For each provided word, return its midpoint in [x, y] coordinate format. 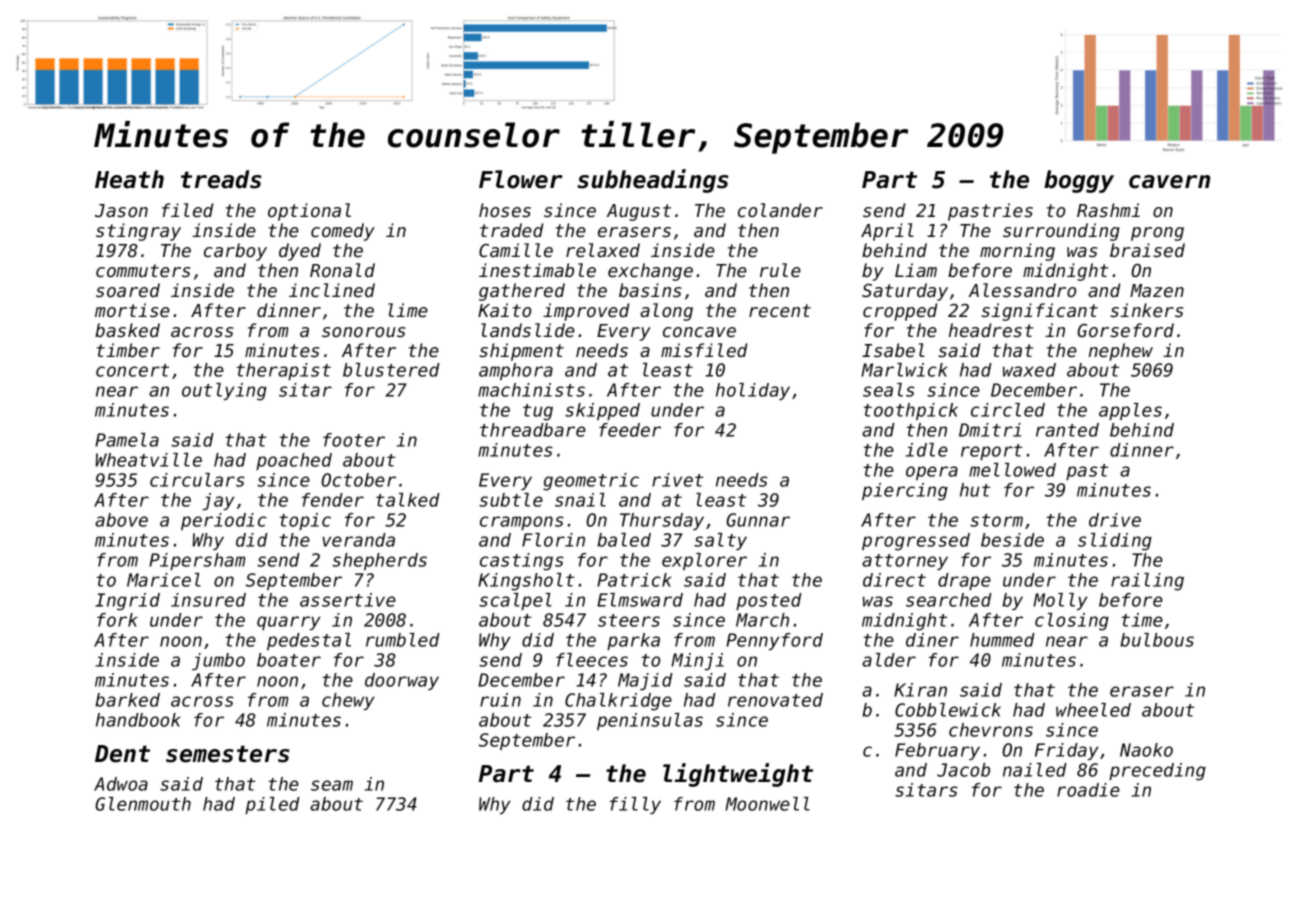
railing [1147, 582]
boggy [1079, 181]
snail [580, 500]
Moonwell [767, 804]
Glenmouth [143, 804]
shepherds [379, 561]
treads [221, 179]
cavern [1169, 182]
